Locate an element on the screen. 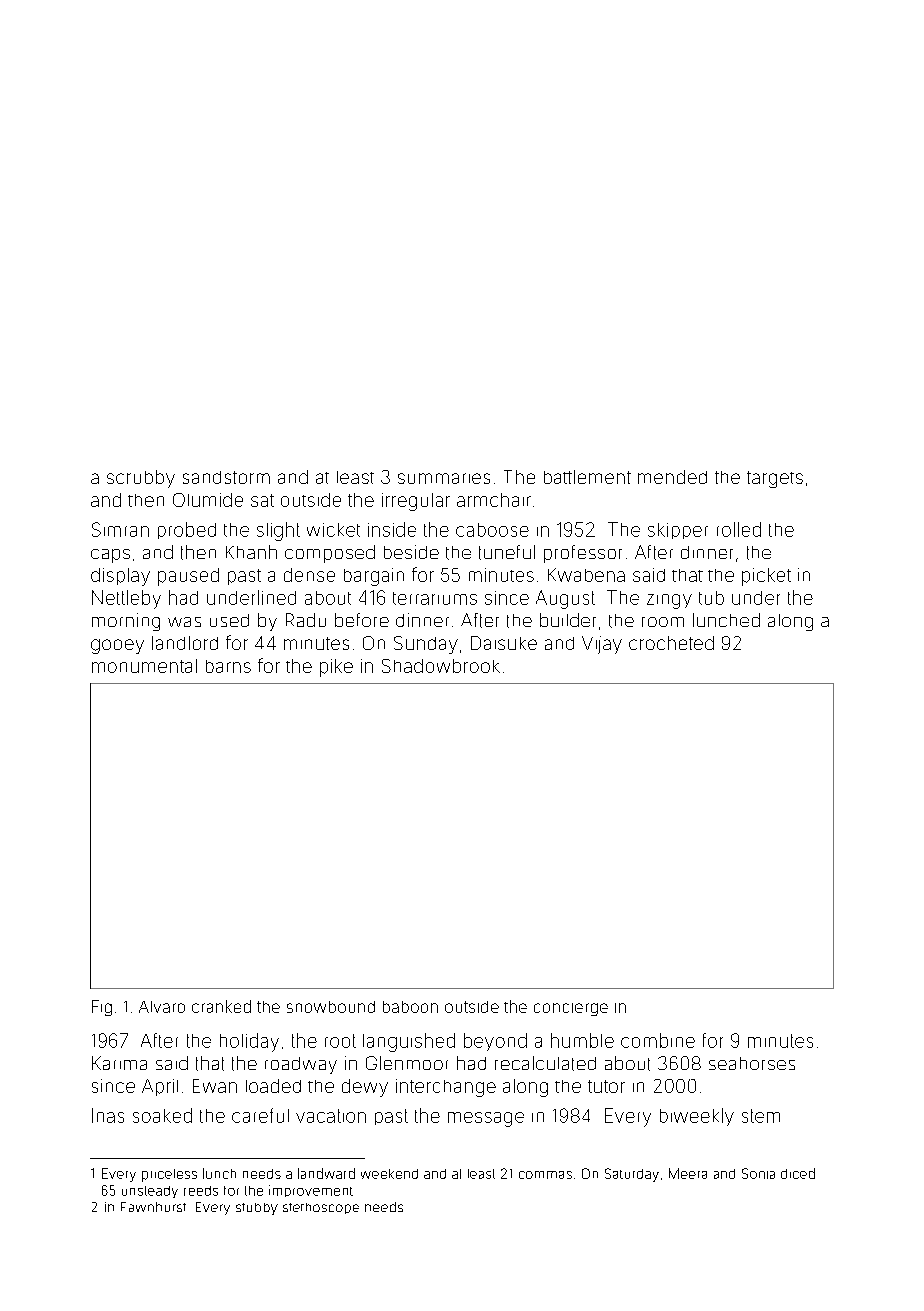 The height and width of the screenshot is (1311, 924). humble is located at coordinates (582, 1040).
